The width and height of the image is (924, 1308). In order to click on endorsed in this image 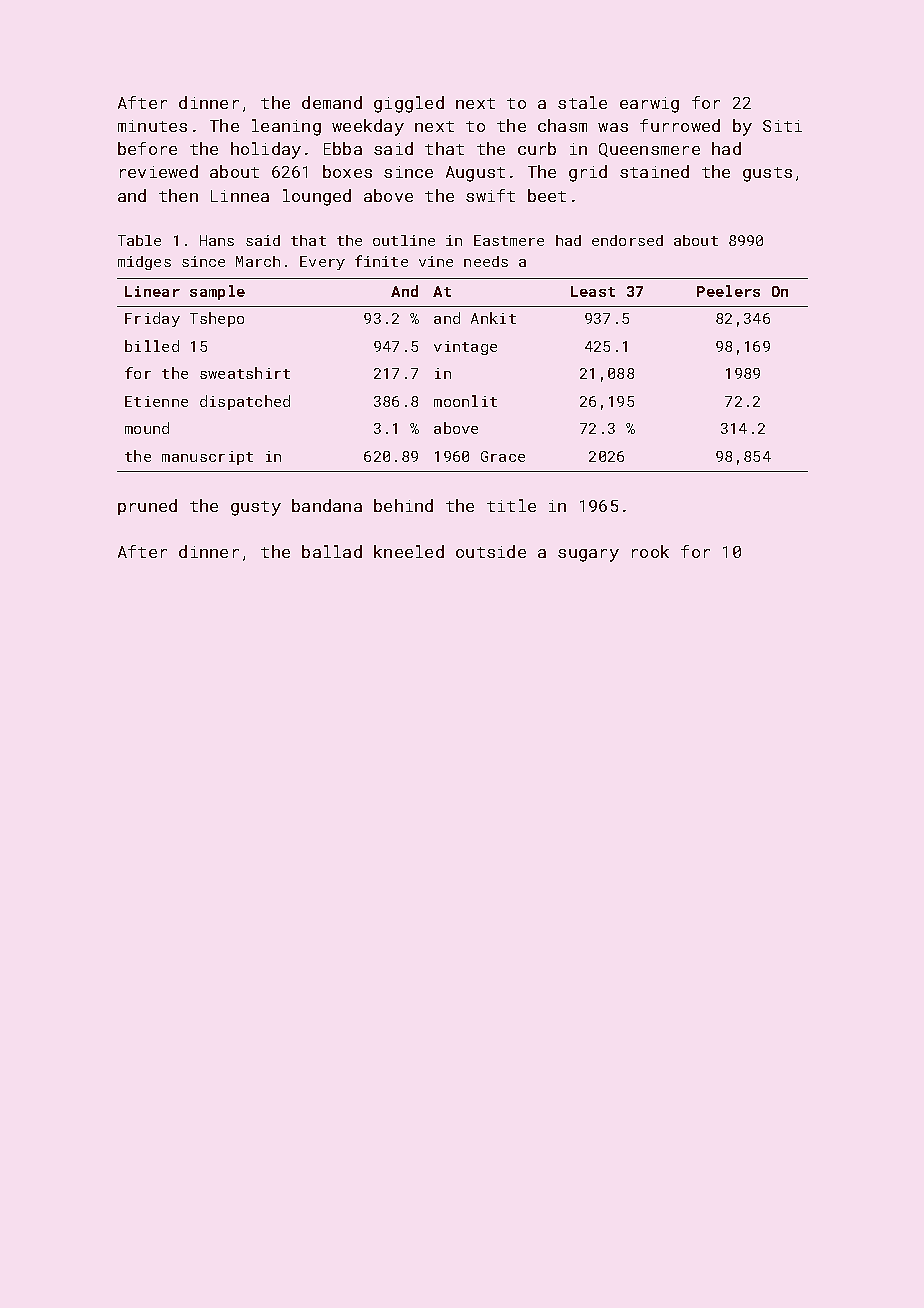, I will do `click(627, 240)`.
